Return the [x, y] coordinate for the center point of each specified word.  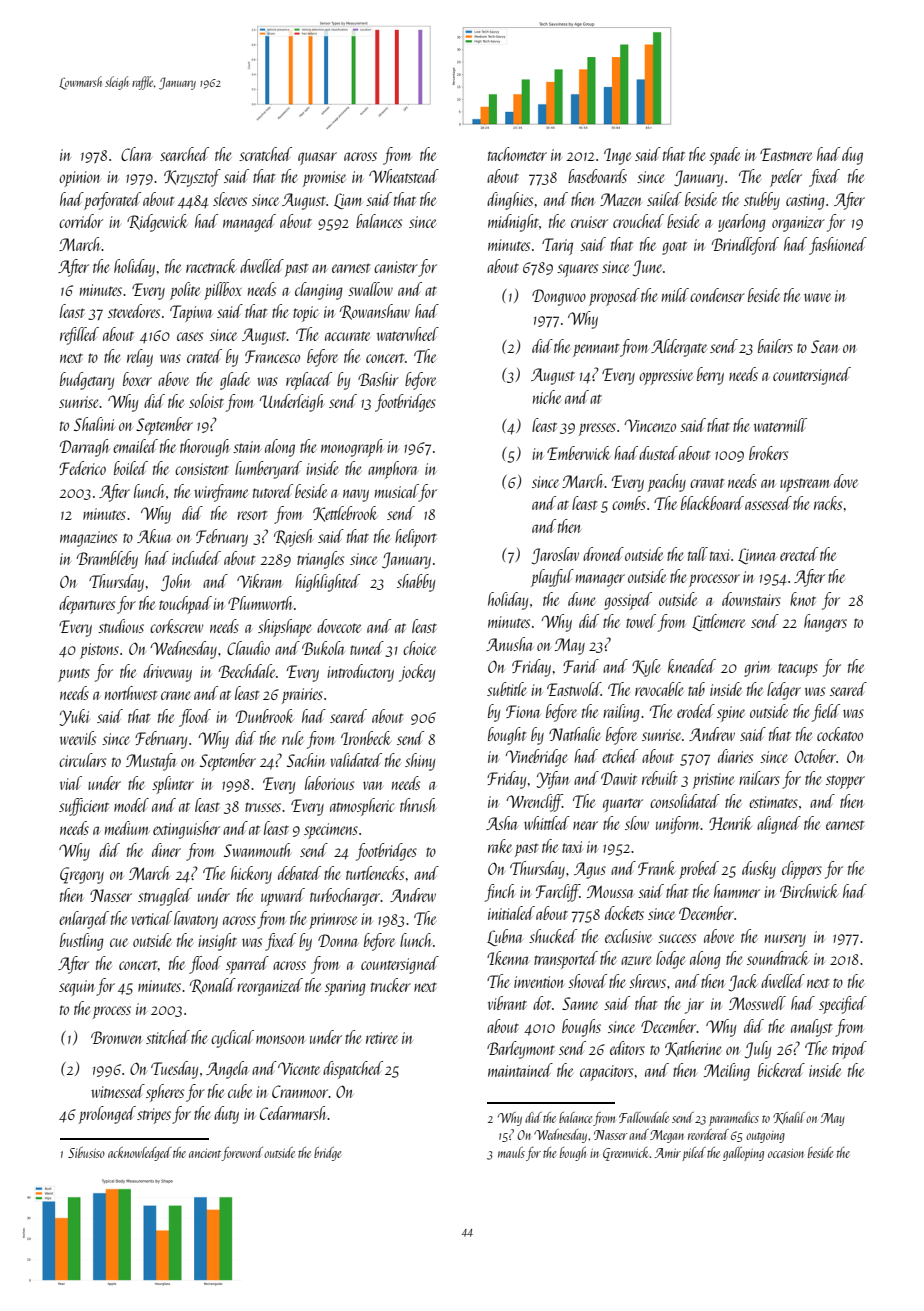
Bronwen [116, 1037]
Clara [136, 154]
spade [724, 156]
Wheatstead [404, 176]
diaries [735, 756]
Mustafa [151, 762]
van [373, 785]
